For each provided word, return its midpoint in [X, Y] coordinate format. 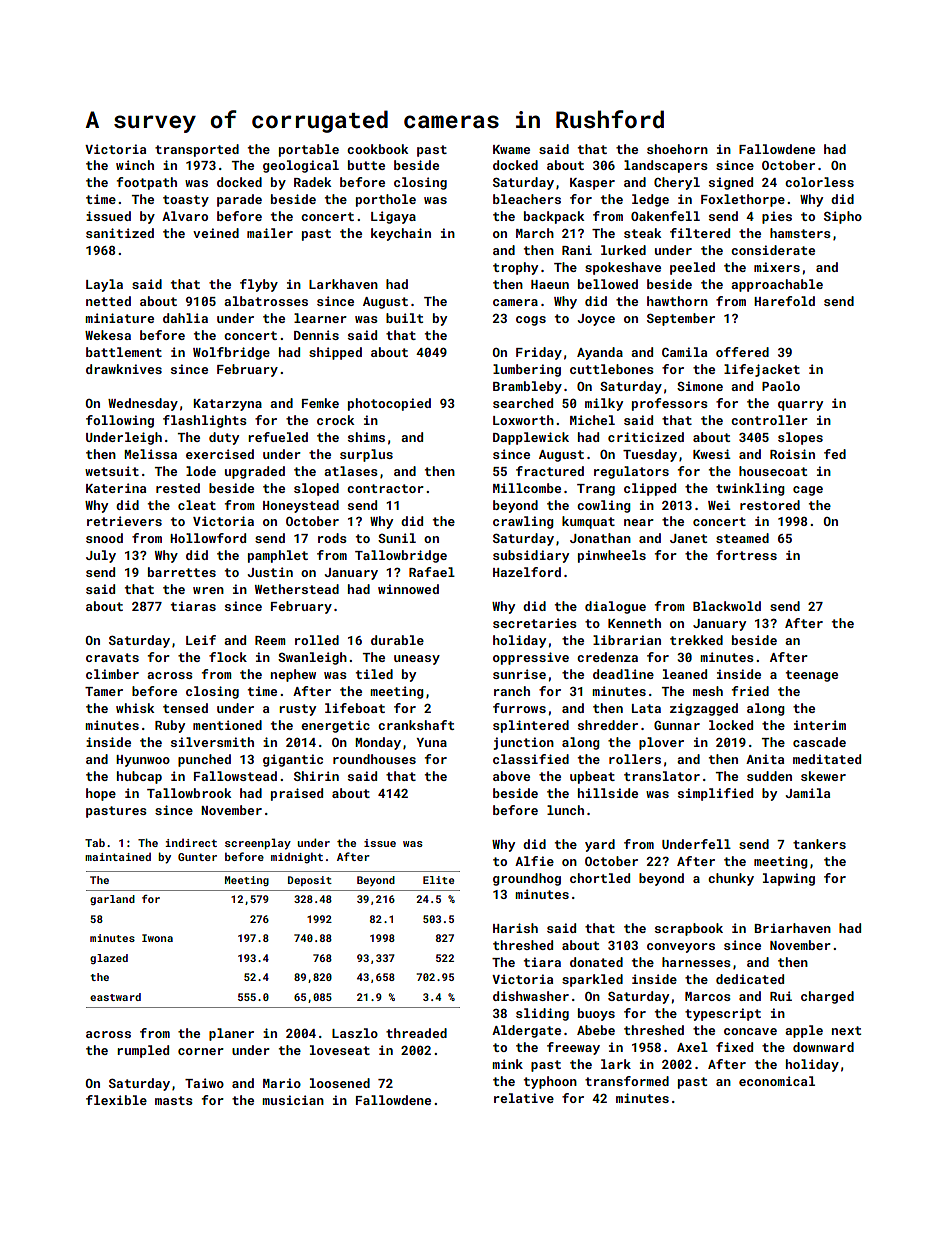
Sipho [843, 217]
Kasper [592, 184]
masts [174, 1100]
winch [135, 165]
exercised [220, 454]
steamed [742, 538]
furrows [519, 708]
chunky [731, 879]
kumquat [588, 522]
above [511, 776]
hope [101, 794]
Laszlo [355, 1033]
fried [750, 691]
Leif [201, 640]
